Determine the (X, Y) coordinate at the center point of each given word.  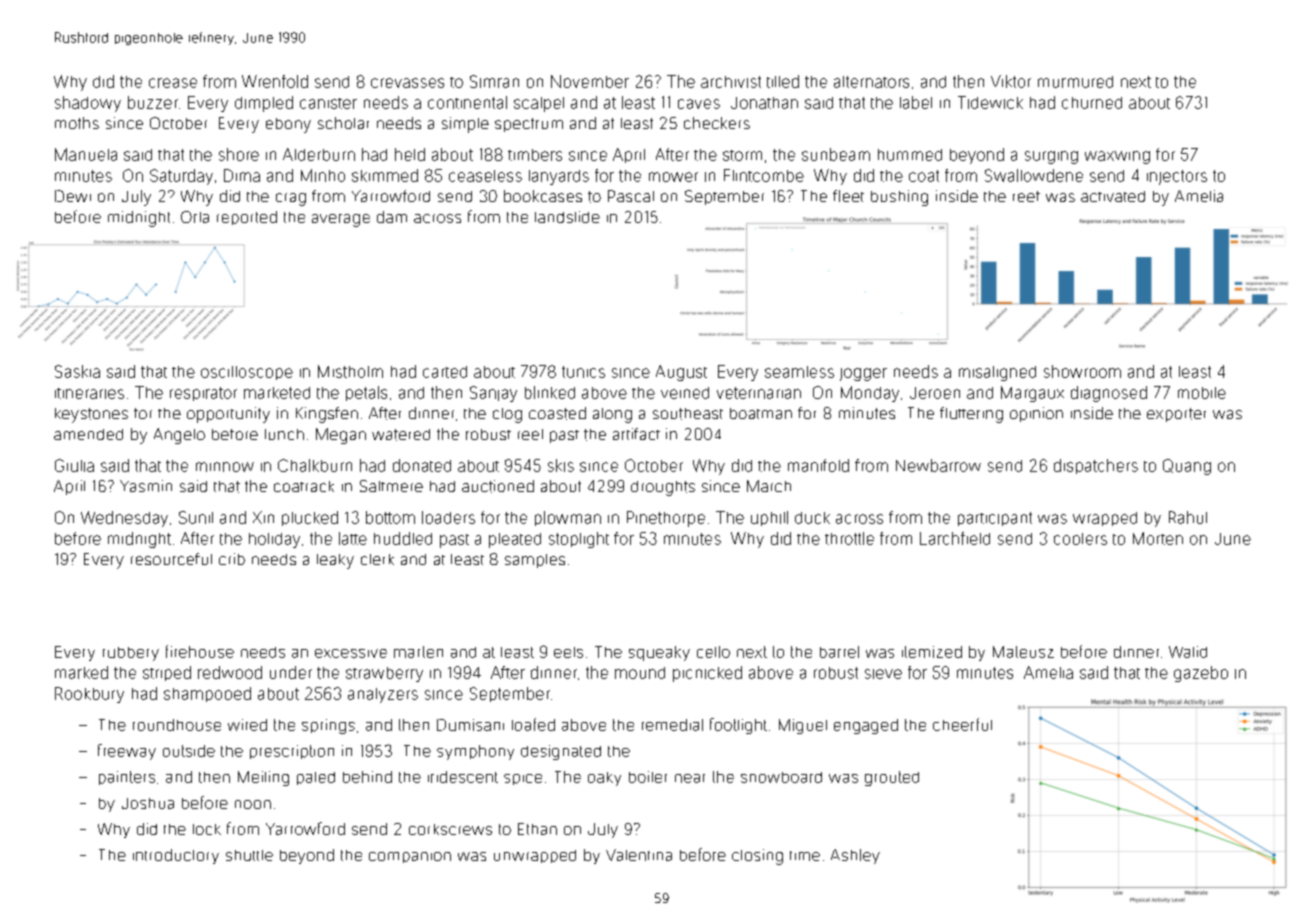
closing (757, 857)
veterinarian (759, 393)
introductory (176, 856)
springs (328, 726)
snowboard (781, 777)
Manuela (86, 154)
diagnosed (1109, 394)
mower (673, 177)
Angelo (179, 436)
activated (1113, 196)
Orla (195, 217)
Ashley (855, 856)
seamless (799, 372)
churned (1092, 103)
